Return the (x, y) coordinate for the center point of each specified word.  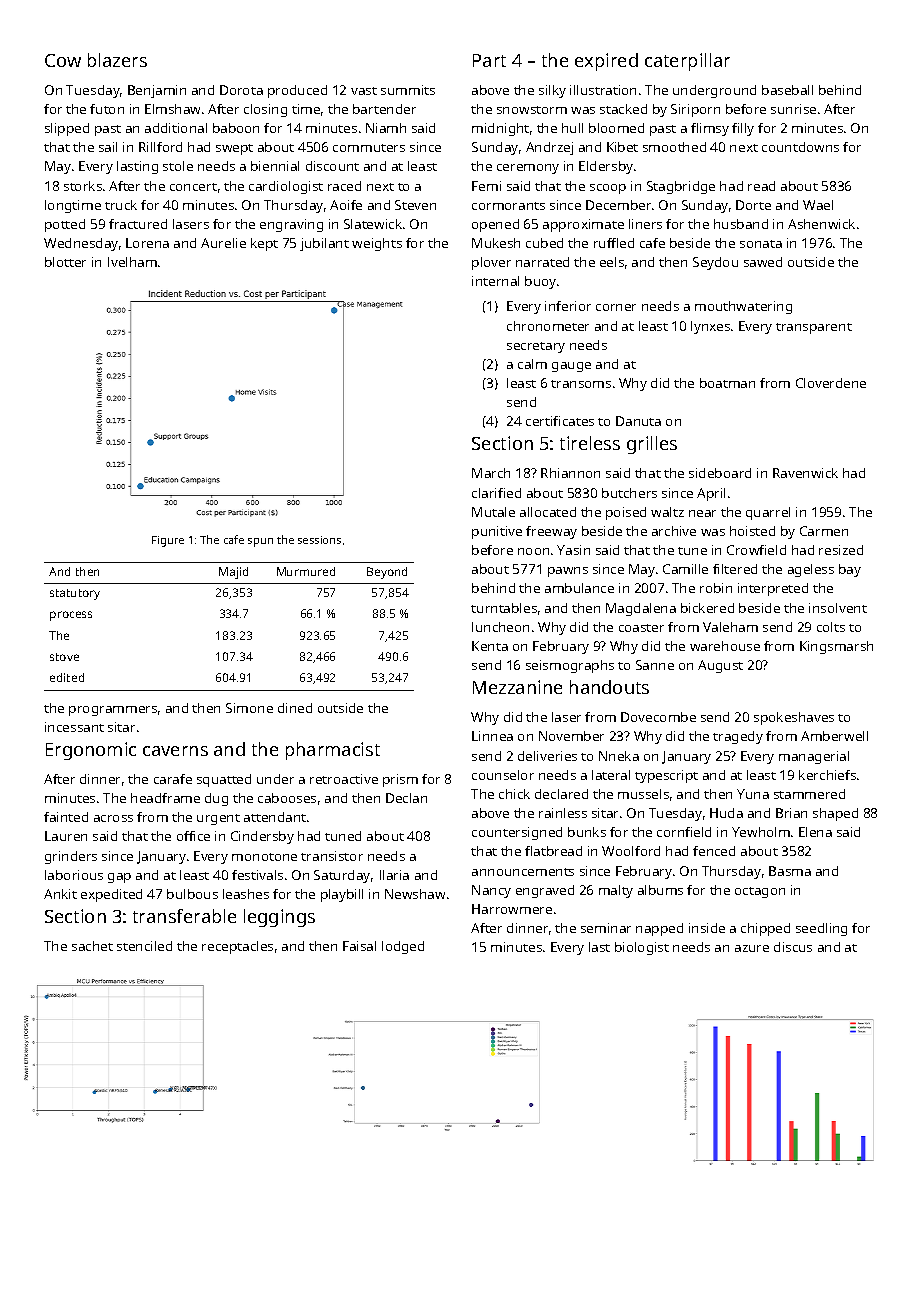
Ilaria (394, 875)
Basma (790, 871)
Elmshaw (172, 109)
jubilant (324, 244)
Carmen (824, 531)
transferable (184, 916)
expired (606, 62)
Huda (726, 813)
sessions (319, 540)
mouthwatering (743, 307)
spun (260, 542)
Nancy (491, 891)
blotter (65, 262)
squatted (224, 780)
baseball (787, 90)
